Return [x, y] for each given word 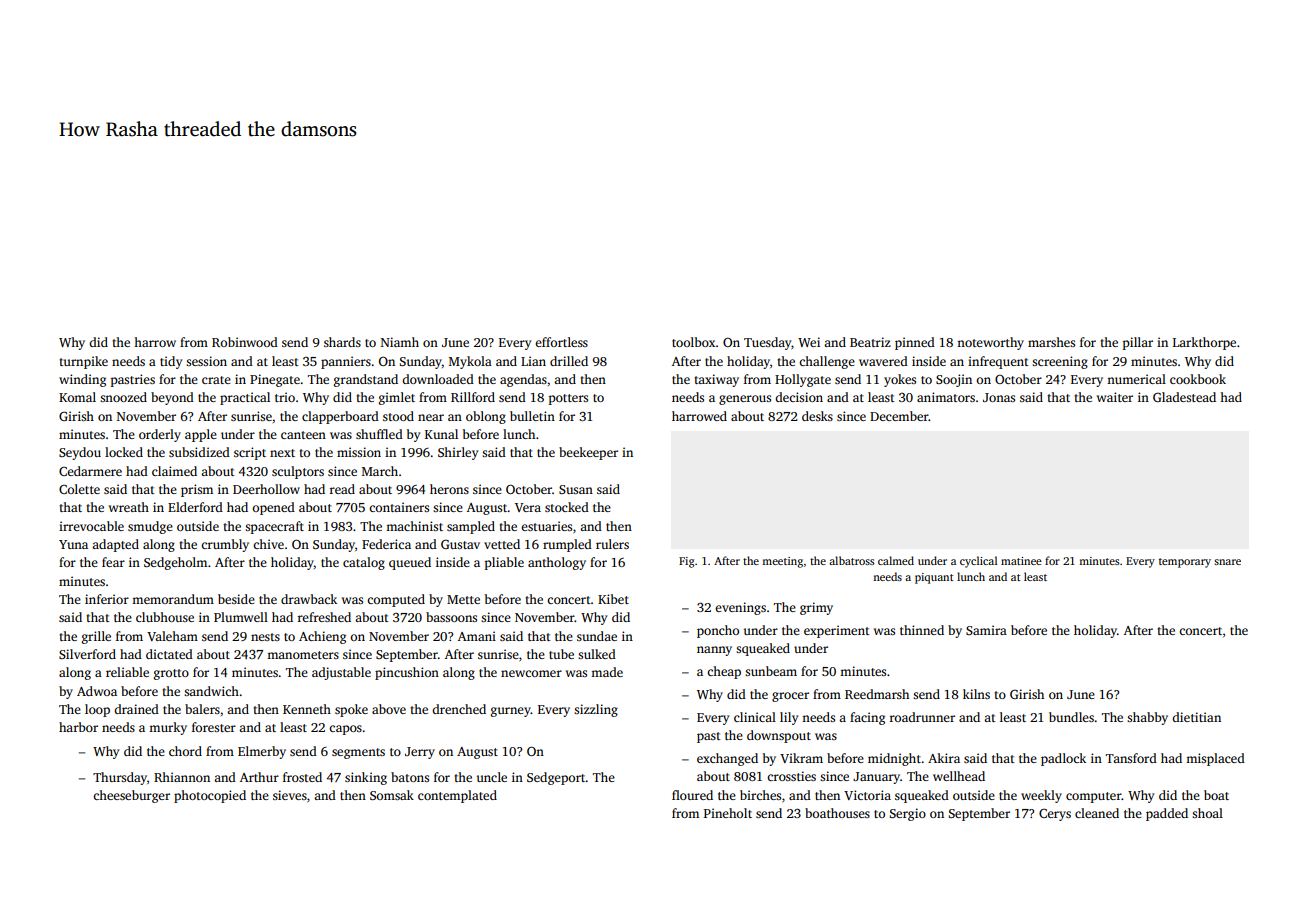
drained [136, 709]
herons [449, 489]
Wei [809, 342]
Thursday [120, 778]
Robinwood [245, 342]
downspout [779, 736]
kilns [976, 694]
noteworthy [990, 343]
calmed [896, 560]
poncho [718, 631]
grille [96, 637]
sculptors [298, 472]
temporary [1185, 563]
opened [273, 508]
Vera [528, 507]
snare [1227, 562]
